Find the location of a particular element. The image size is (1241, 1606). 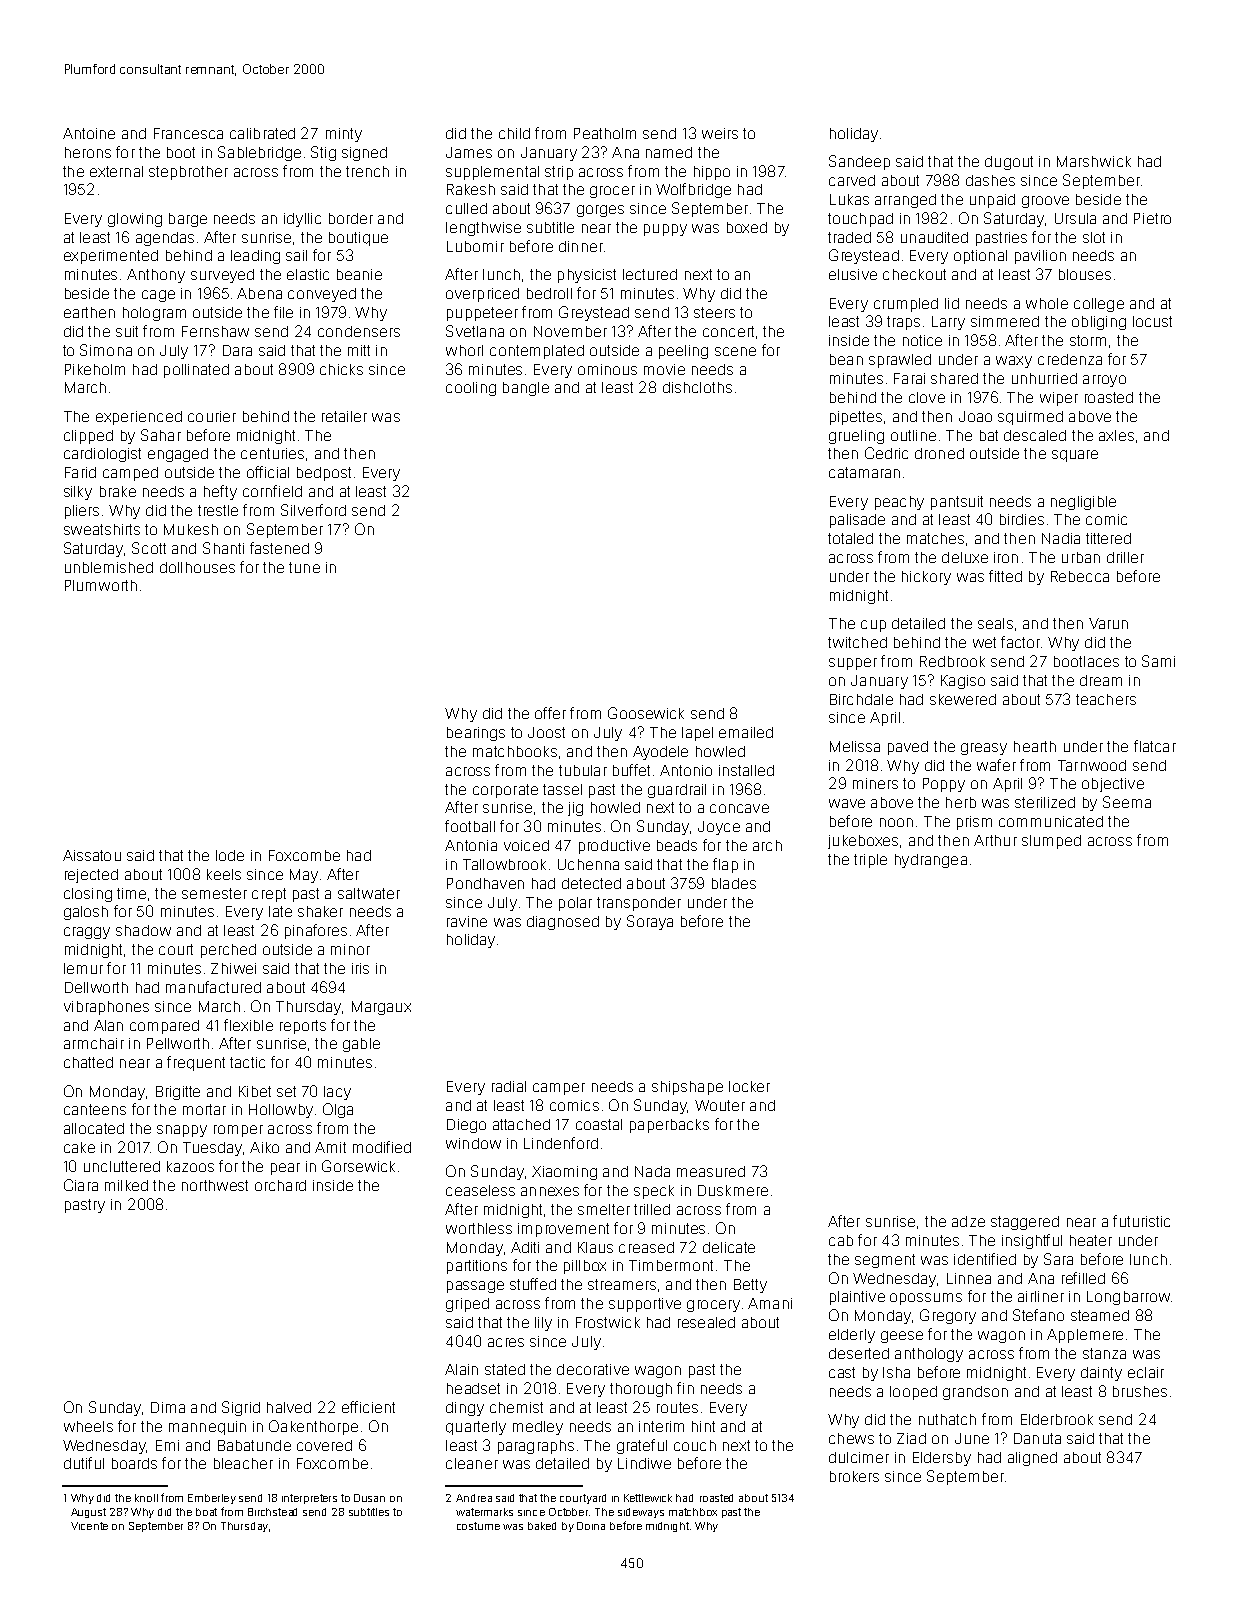

elusive is located at coordinates (853, 274).
